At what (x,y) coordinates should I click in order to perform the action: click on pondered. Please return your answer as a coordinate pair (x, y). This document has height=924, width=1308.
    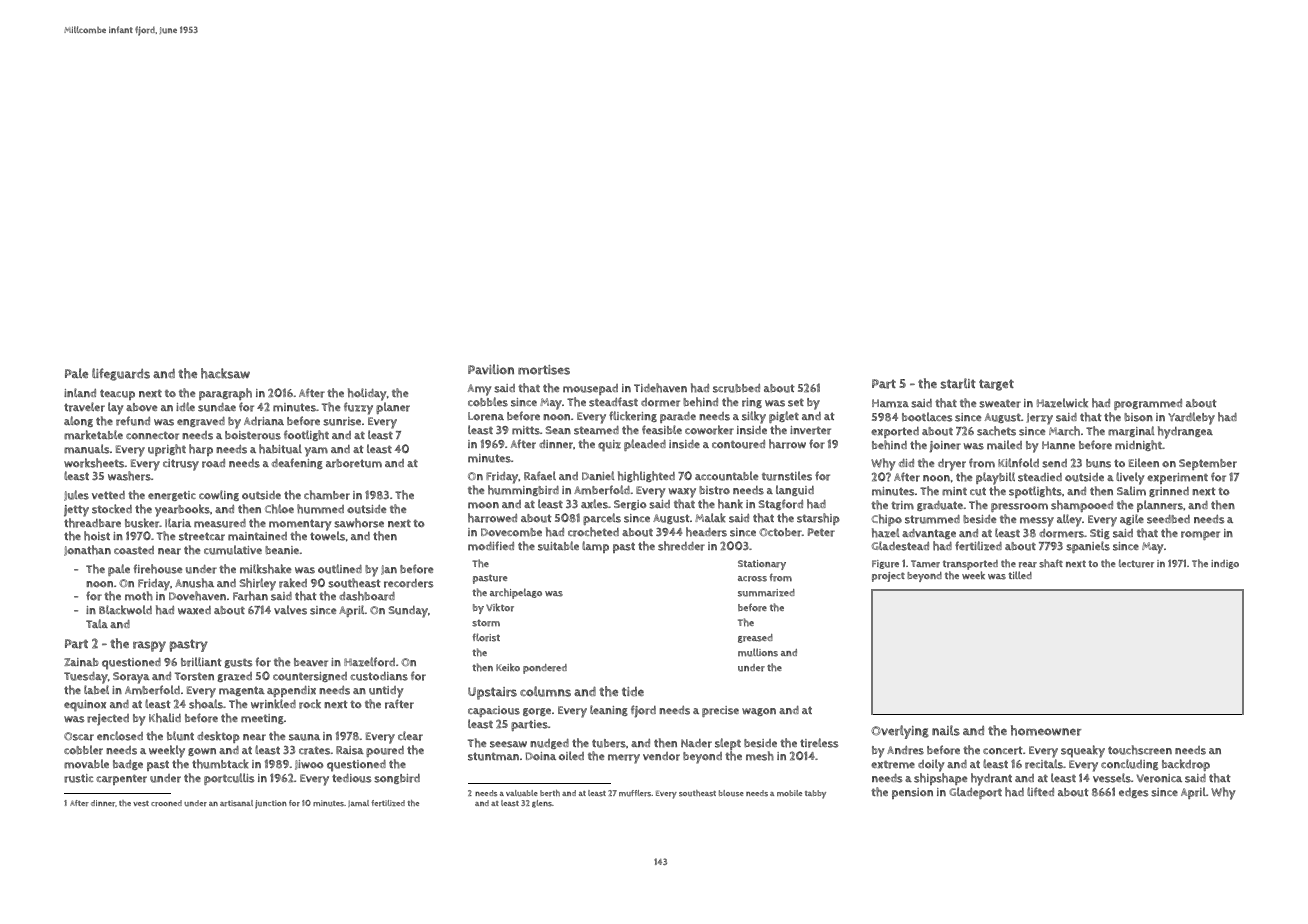
    Looking at the image, I should click on (545, 669).
